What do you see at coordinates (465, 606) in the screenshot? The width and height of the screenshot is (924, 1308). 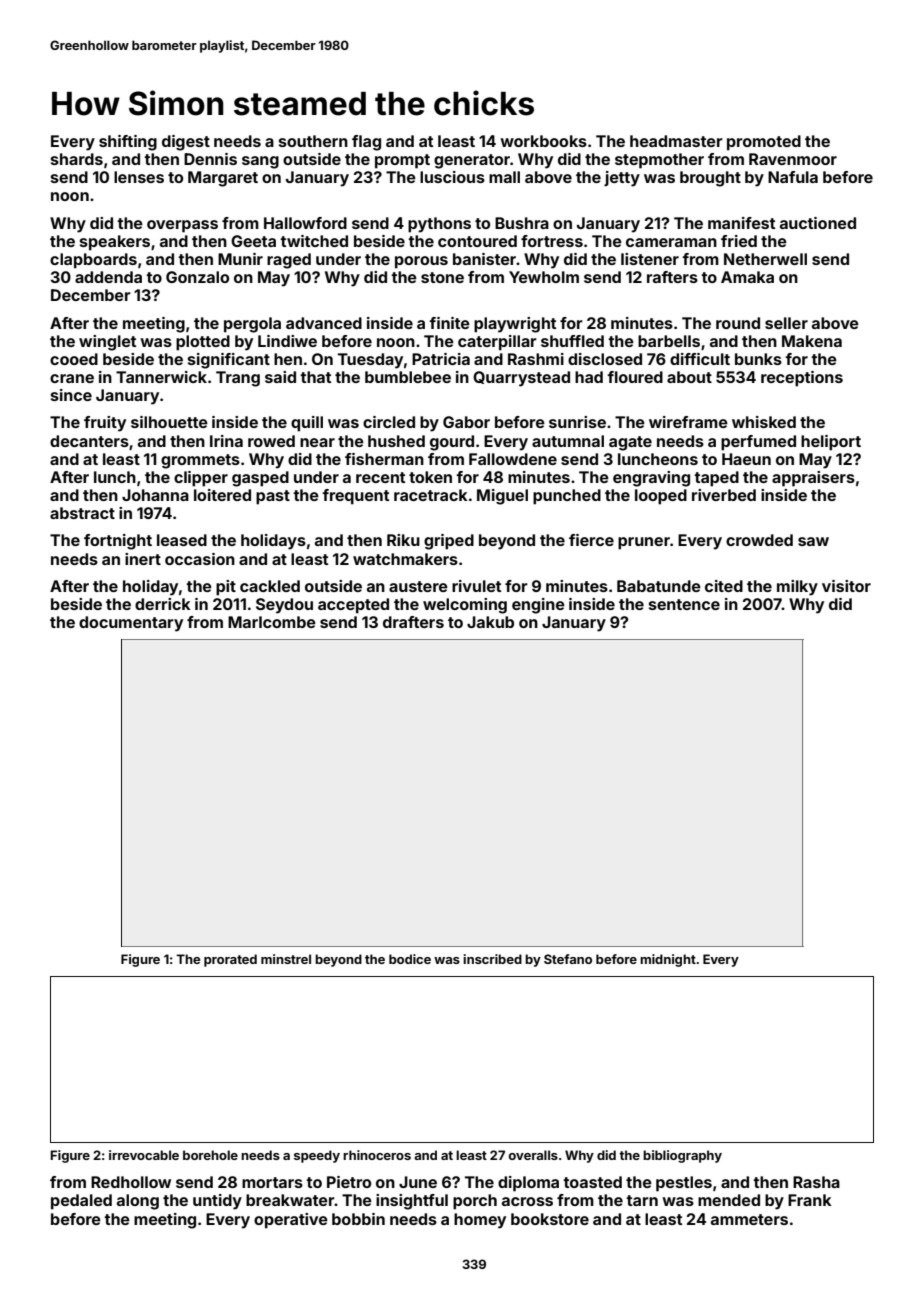 I see `welcoming` at bounding box center [465, 606].
